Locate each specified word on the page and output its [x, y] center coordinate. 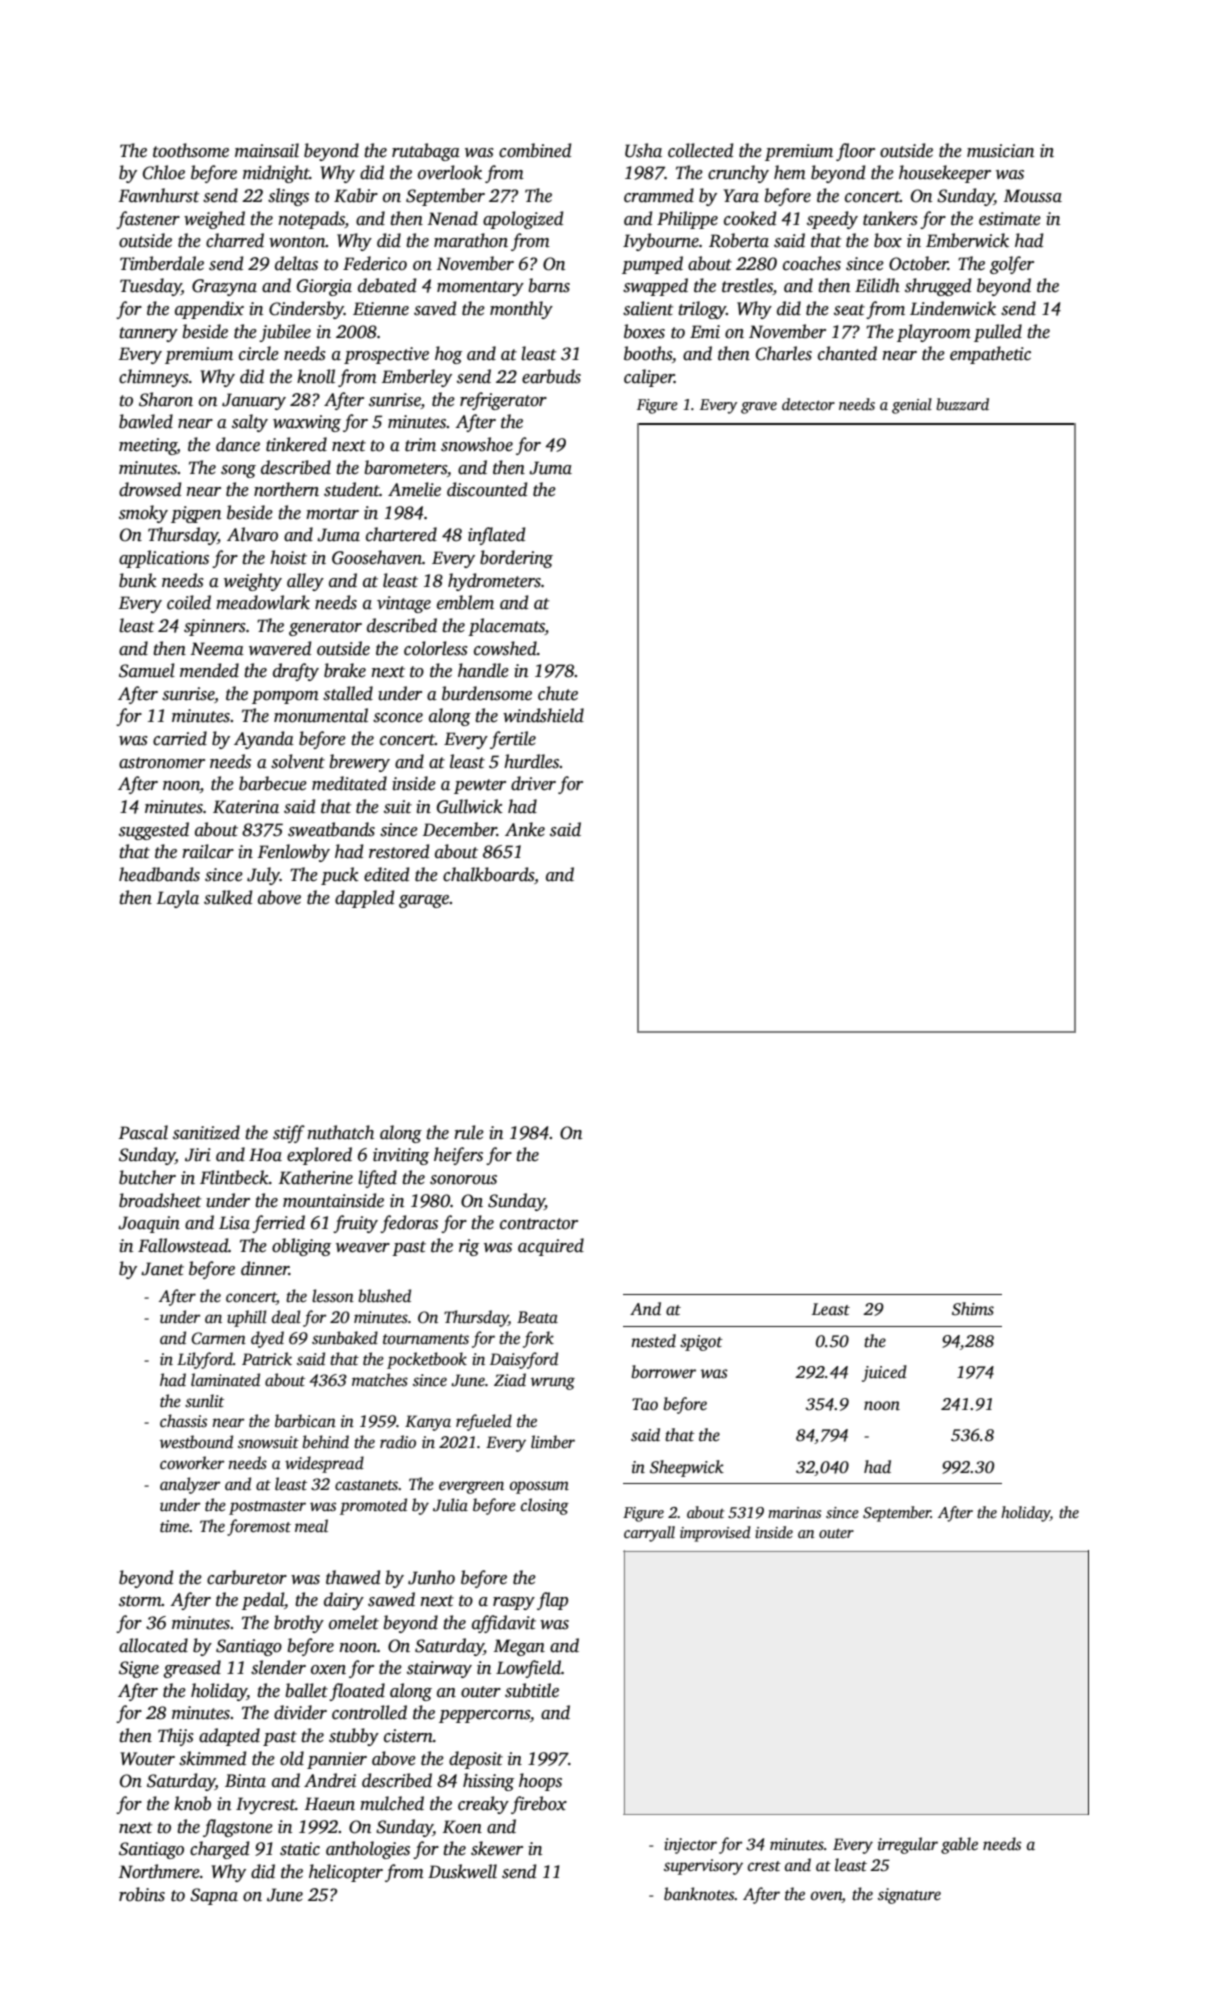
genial [912, 406]
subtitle [532, 1690]
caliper [649, 378]
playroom [934, 333]
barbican [305, 1421]
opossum [539, 1487]
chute [558, 693]
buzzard [962, 404]
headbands [159, 874]
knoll [316, 376]
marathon [471, 240]
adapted [229, 1737]
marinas [794, 1512]
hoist [288, 557]
